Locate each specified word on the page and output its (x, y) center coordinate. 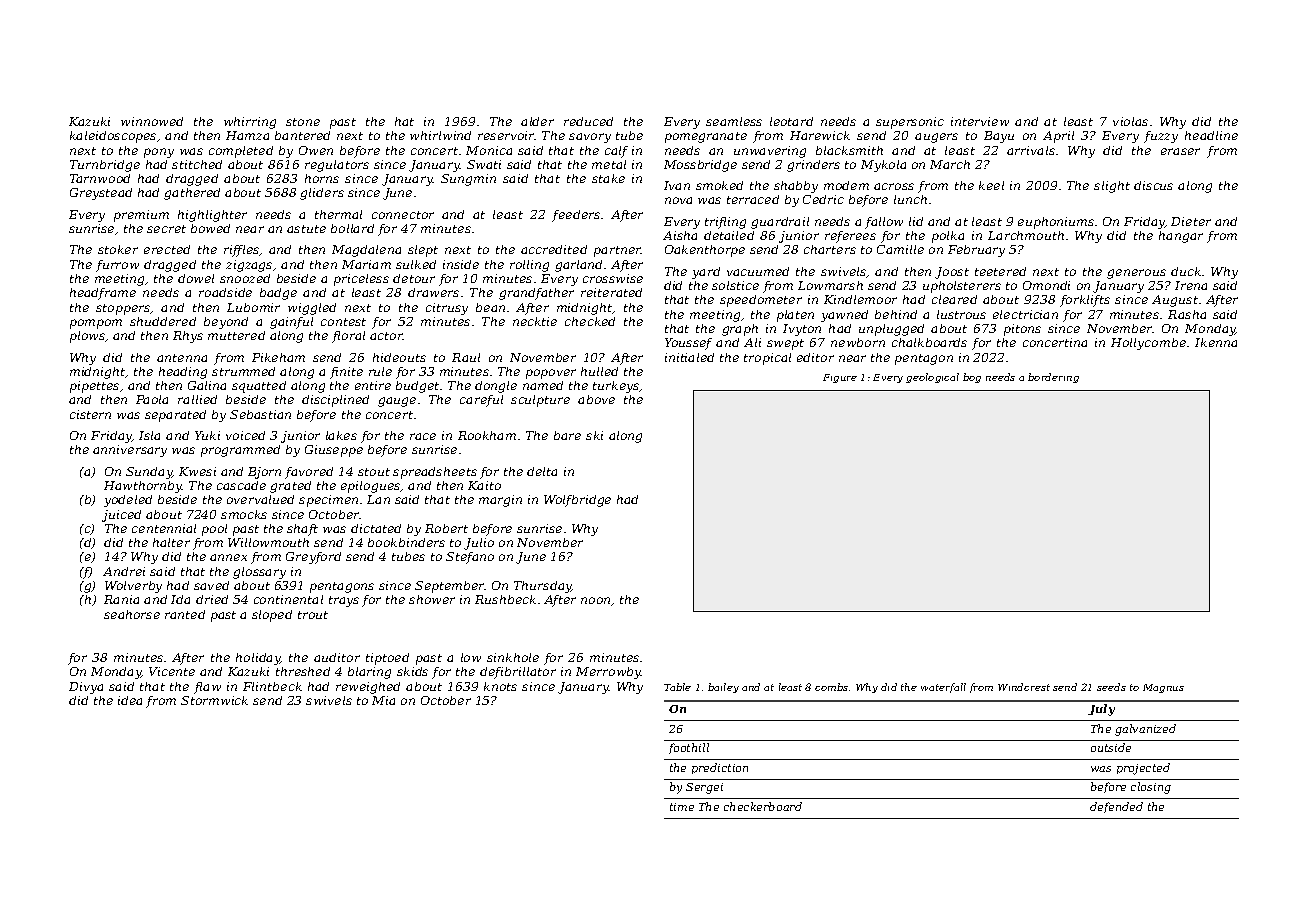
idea (130, 700)
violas (1130, 121)
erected (167, 249)
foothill (689, 748)
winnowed (152, 121)
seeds (1111, 687)
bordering (1053, 378)
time (682, 807)
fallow (884, 223)
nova (678, 200)
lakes (341, 435)
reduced (588, 121)
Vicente (172, 671)
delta (542, 471)
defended (1116, 807)
